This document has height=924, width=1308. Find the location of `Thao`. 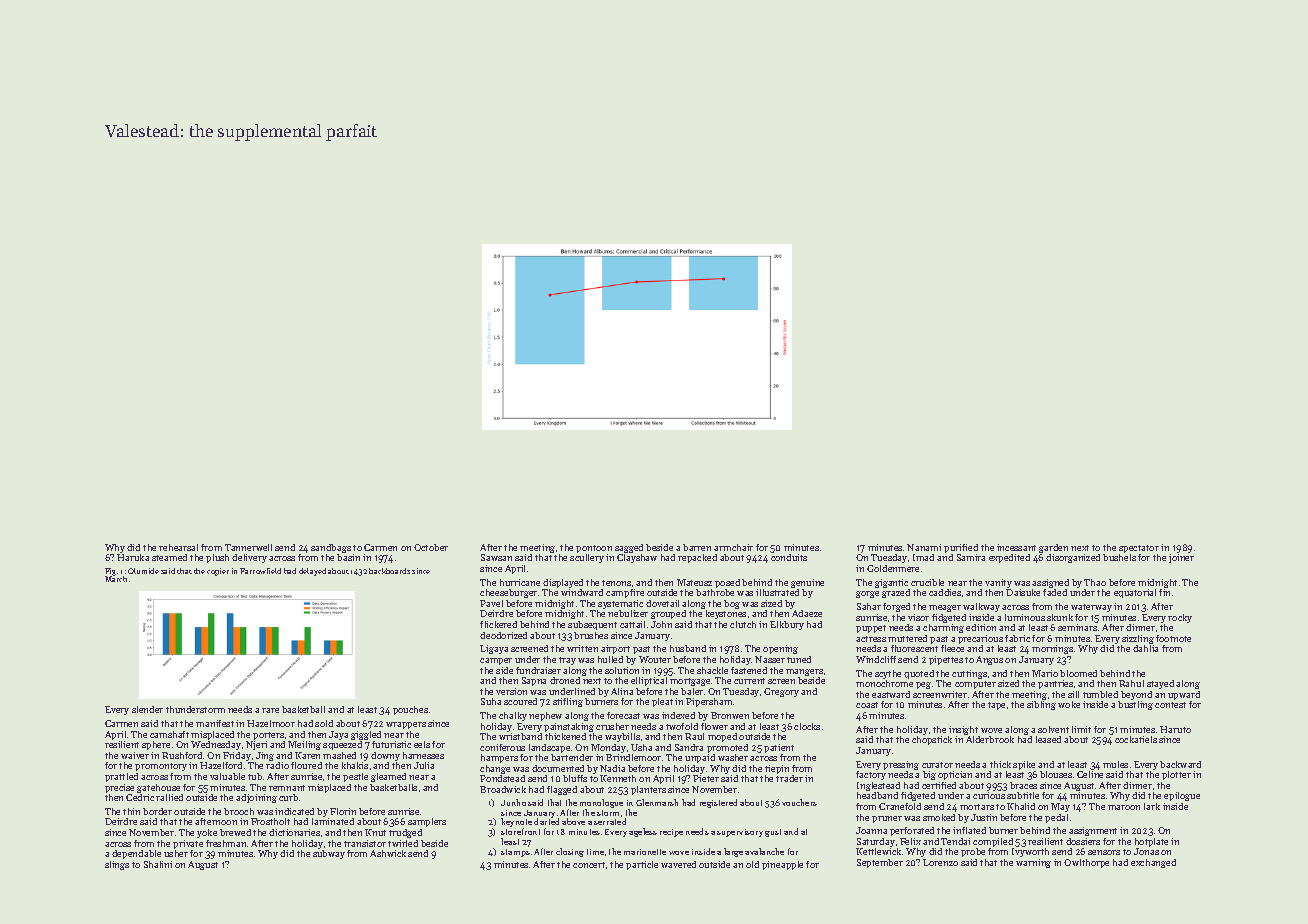

Thao is located at coordinates (1095, 582).
